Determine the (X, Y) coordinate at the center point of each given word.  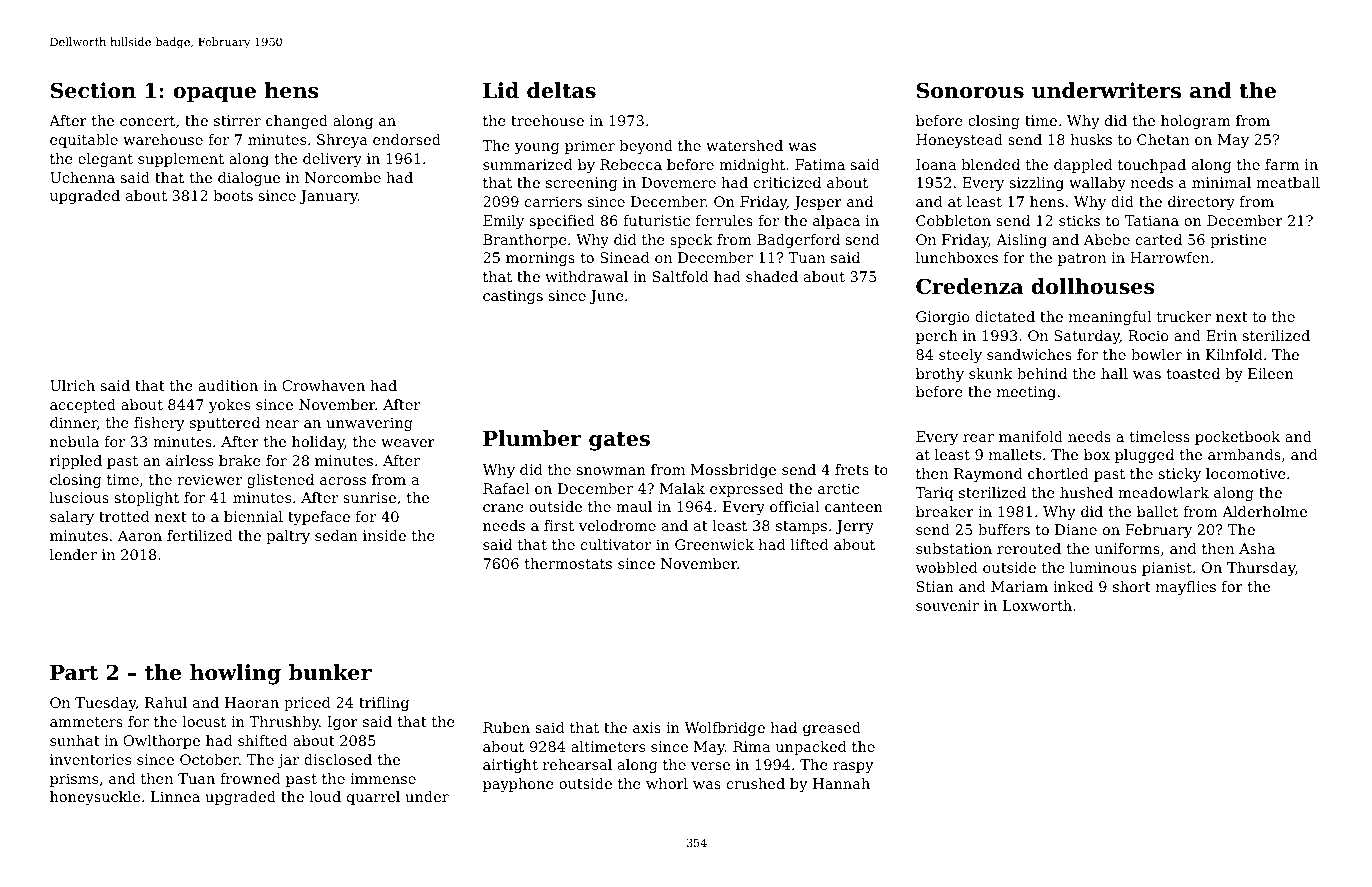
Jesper (817, 203)
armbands (1244, 454)
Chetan (1163, 139)
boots (233, 195)
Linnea (175, 796)
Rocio (1148, 335)
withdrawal (586, 276)
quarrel (373, 798)
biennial (253, 516)
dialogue (249, 179)
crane (503, 508)
